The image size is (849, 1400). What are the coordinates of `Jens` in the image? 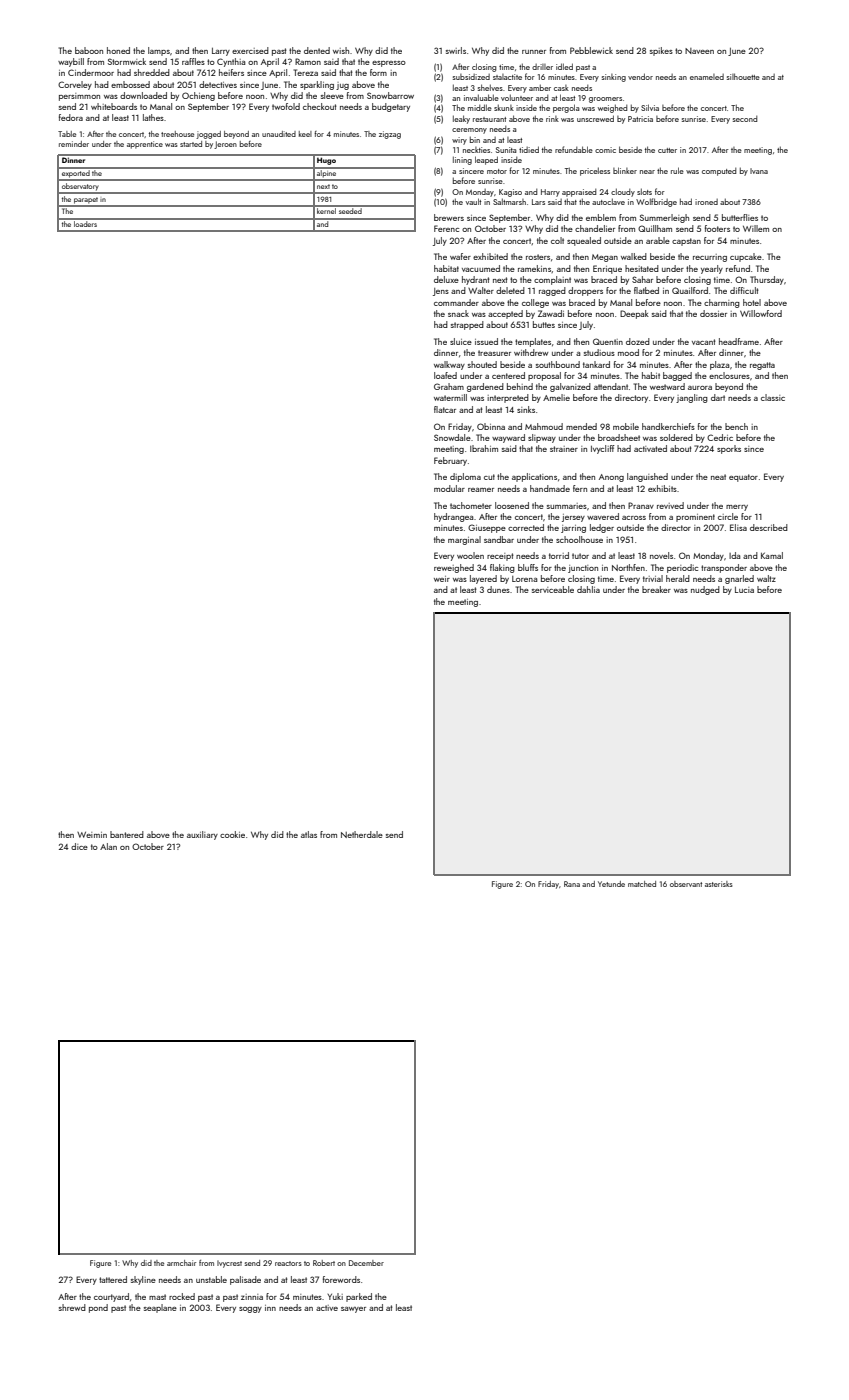 It's located at (441, 292).
